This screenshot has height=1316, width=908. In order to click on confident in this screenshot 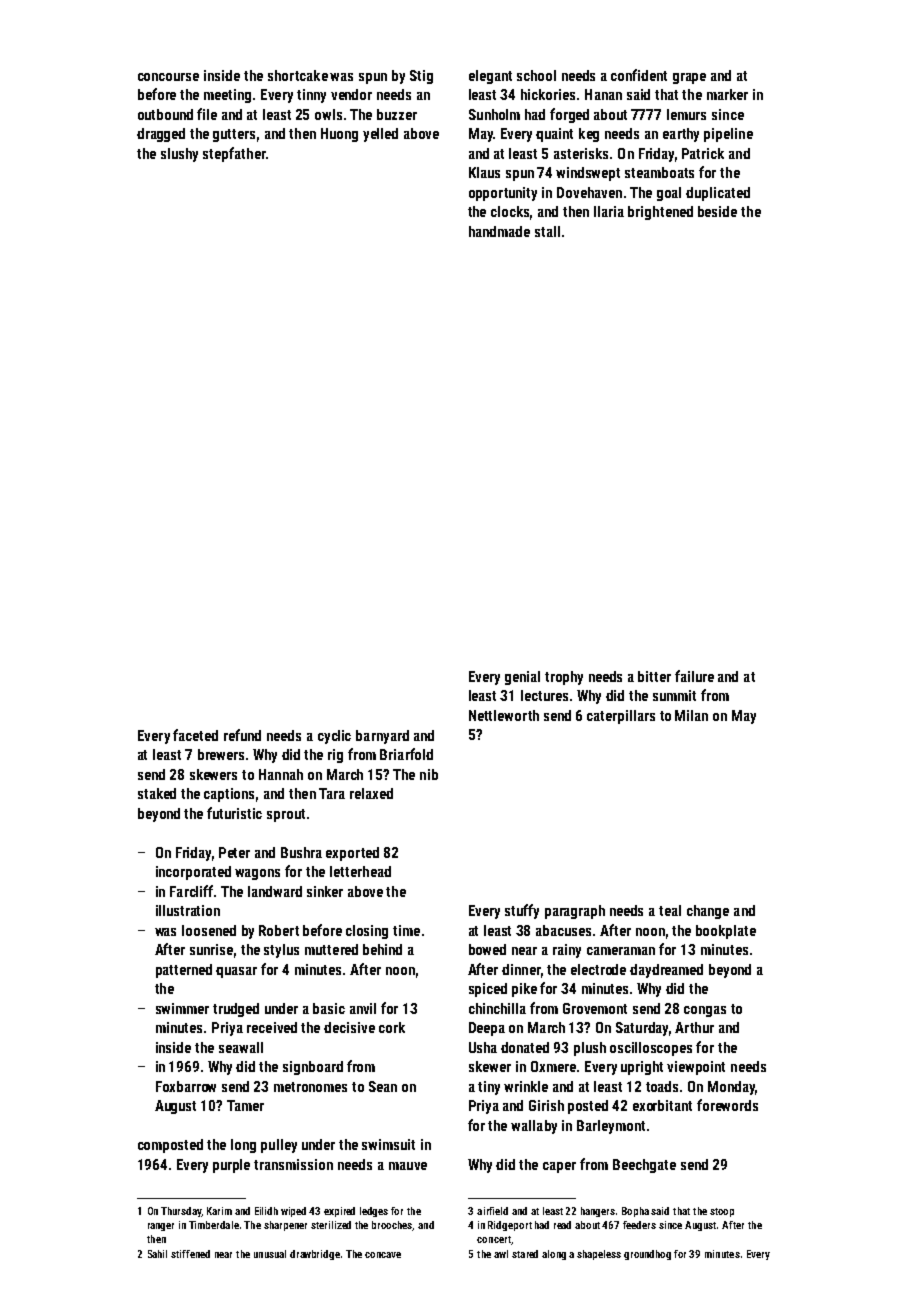, I will do `click(639, 75)`.
